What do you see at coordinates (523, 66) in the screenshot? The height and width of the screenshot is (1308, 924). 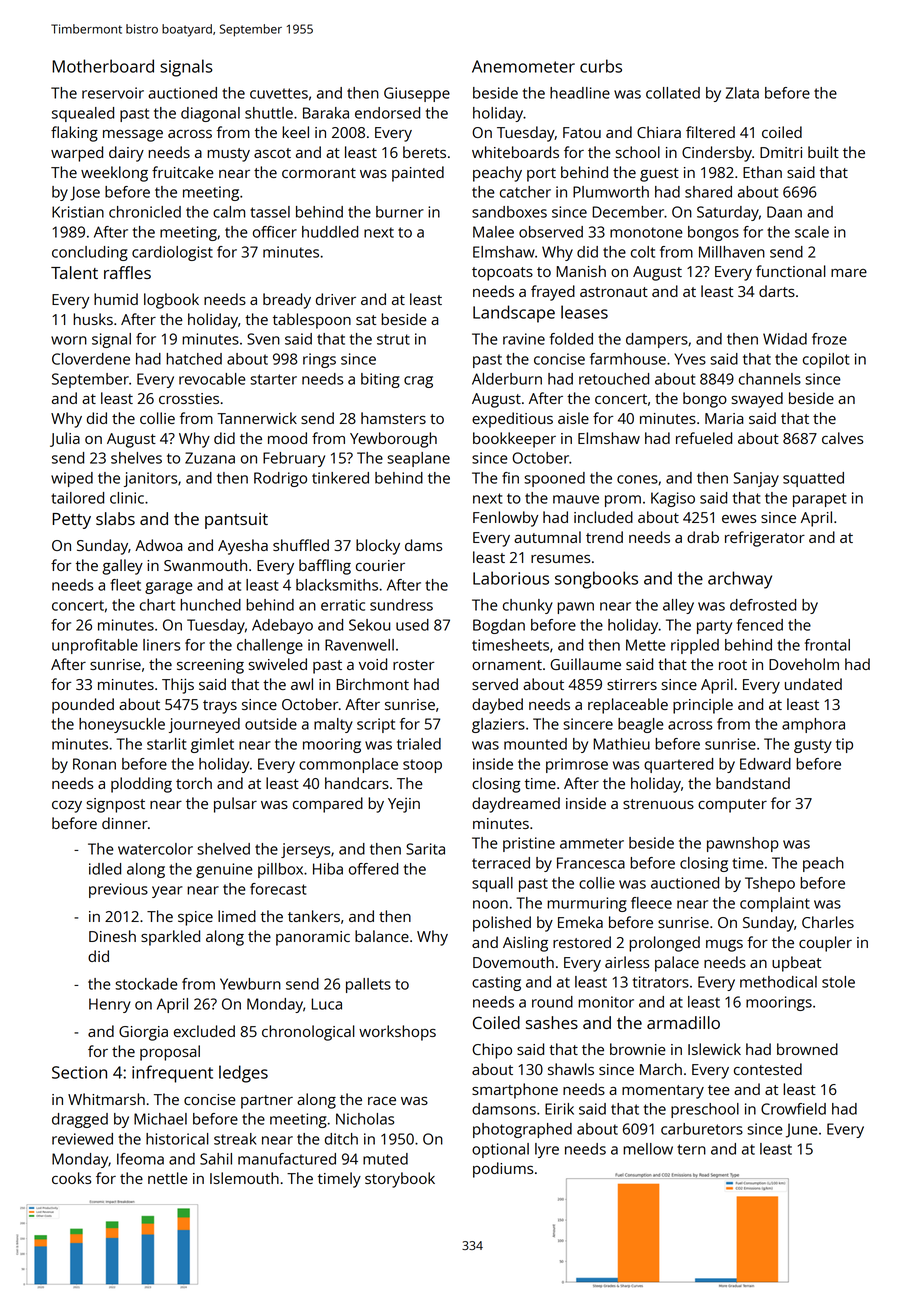 I see `Anemometer` at bounding box center [523, 66].
